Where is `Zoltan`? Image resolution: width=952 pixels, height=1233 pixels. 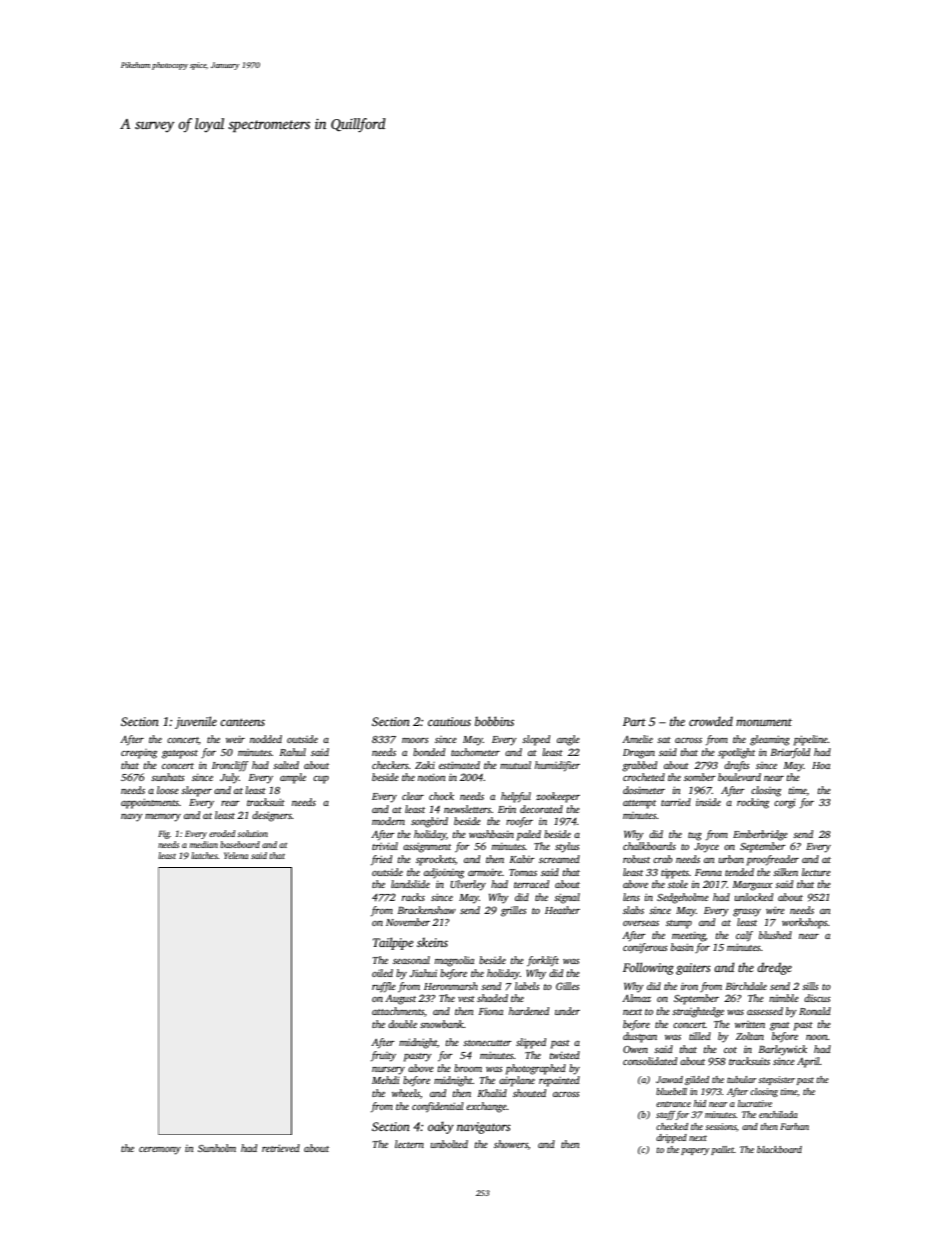 Zoltan is located at coordinates (750, 1036).
